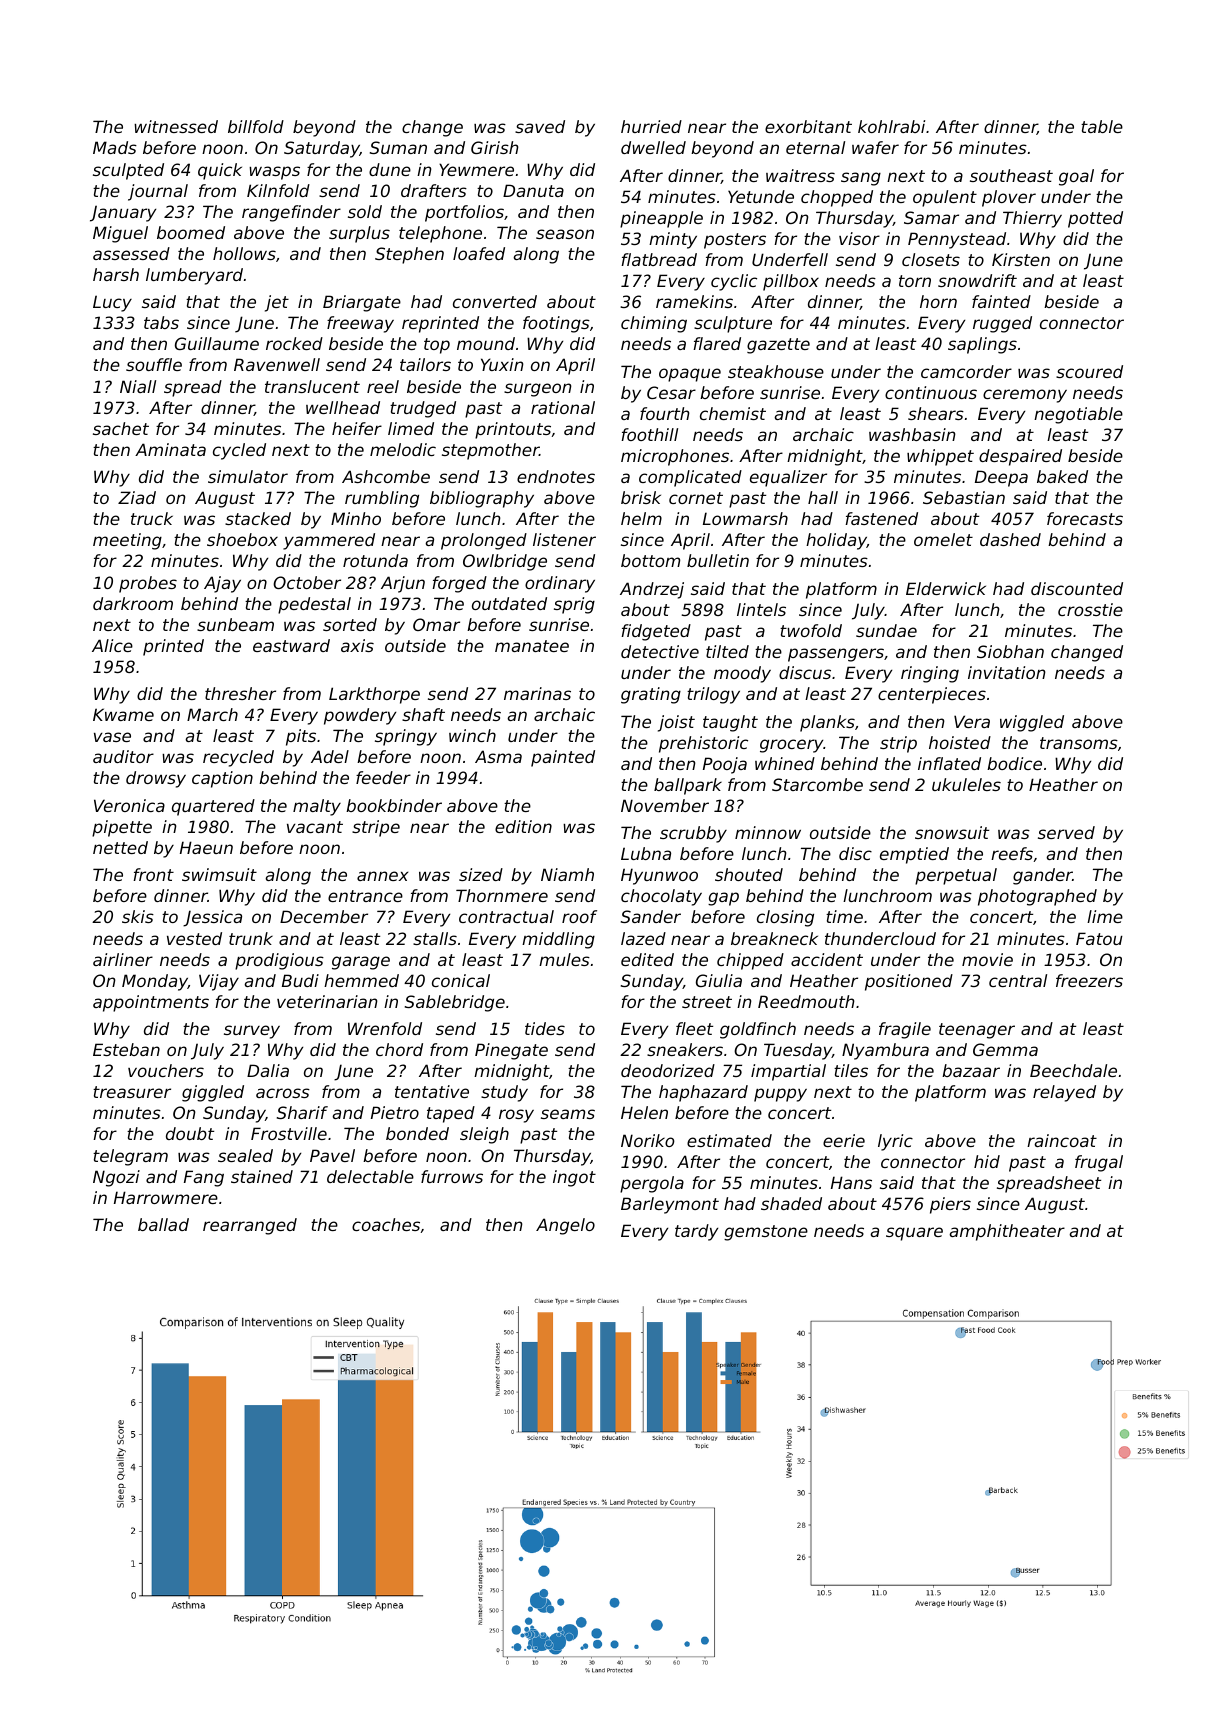 The image size is (1216, 1720). Describe the element at coordinates (115, 147) in the screenshot. I see `Mads` at that location.
